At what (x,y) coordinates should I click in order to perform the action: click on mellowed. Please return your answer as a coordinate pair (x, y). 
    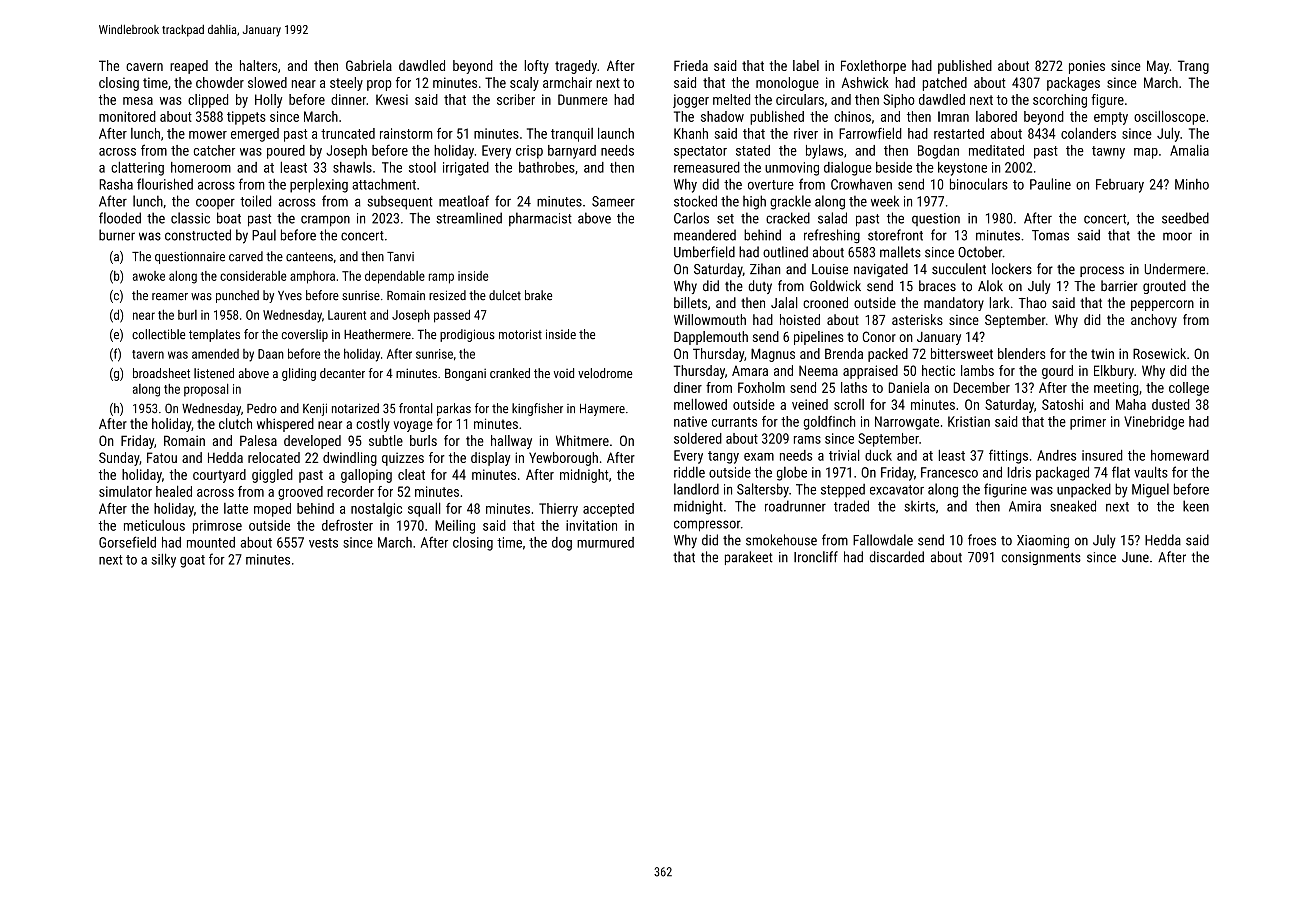
    Looking at the image, I should click on (700, 404).
